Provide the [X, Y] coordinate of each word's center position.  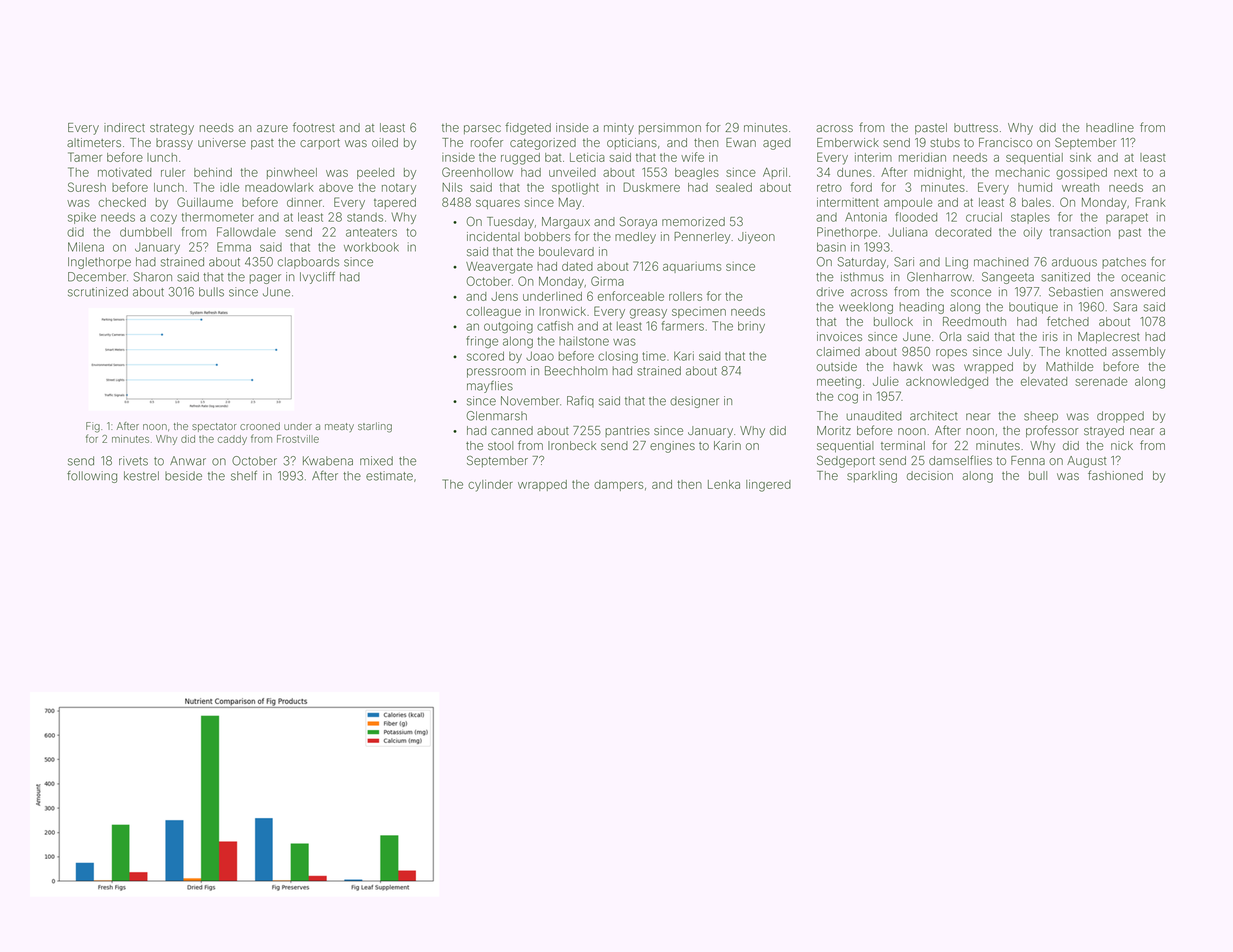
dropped [1120, 417]
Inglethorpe [99, 263]
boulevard [566, 251]
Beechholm [576, 371]
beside [183, 476]
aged [777, 144]
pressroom [496, 373]
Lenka [724, 484]
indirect [124, 127]
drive [830, 292]
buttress [976, 127]
